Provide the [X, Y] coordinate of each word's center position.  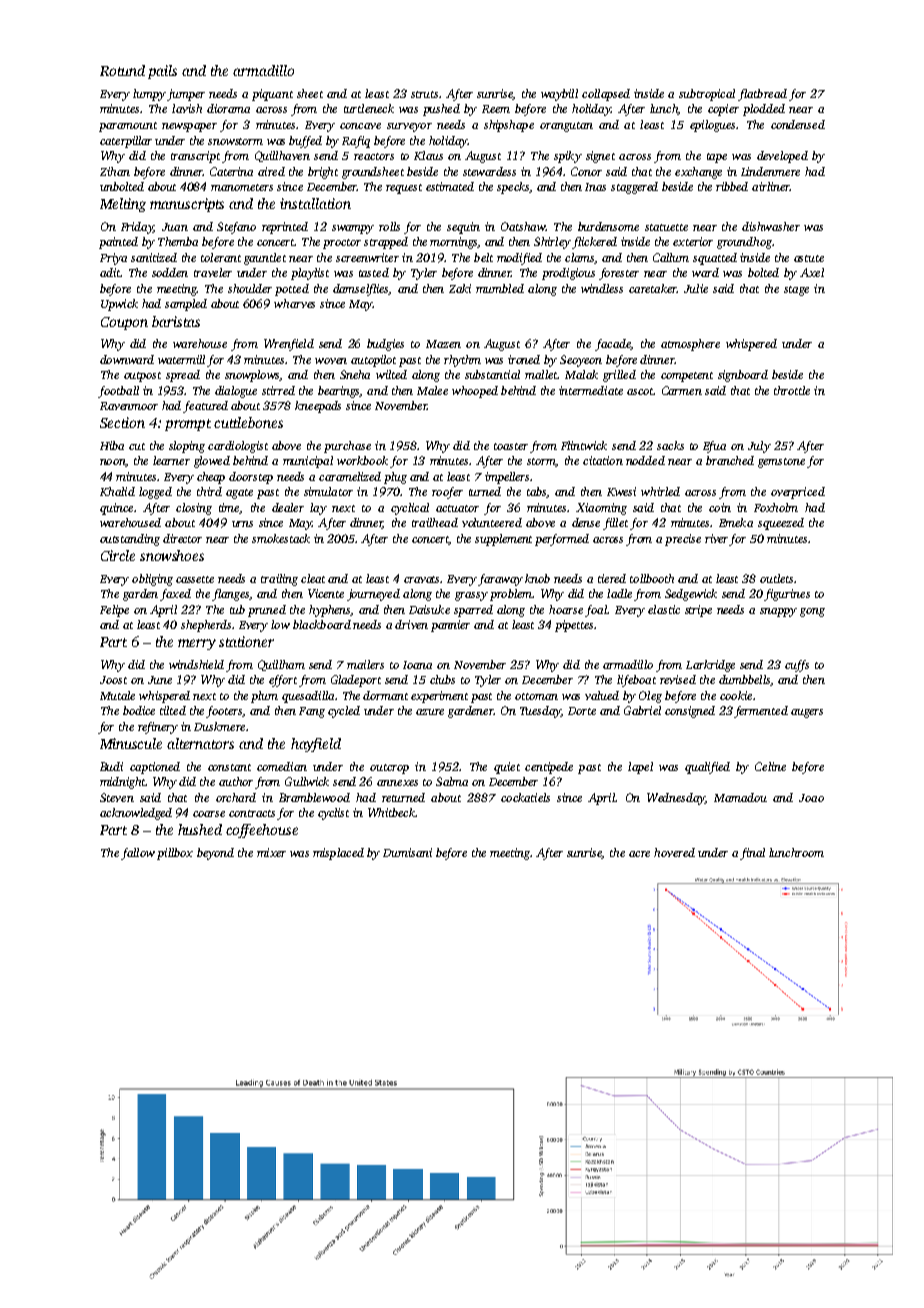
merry [197, 644]
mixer [271, 852]
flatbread [762, 95]
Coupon [124, 323]
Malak [581, 374]
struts [424, 94]
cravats [421, 579]
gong [812, 612]
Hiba [112, 445]
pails [162, 72]
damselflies [361, 290]
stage [796, 291]
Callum [671, 257]
